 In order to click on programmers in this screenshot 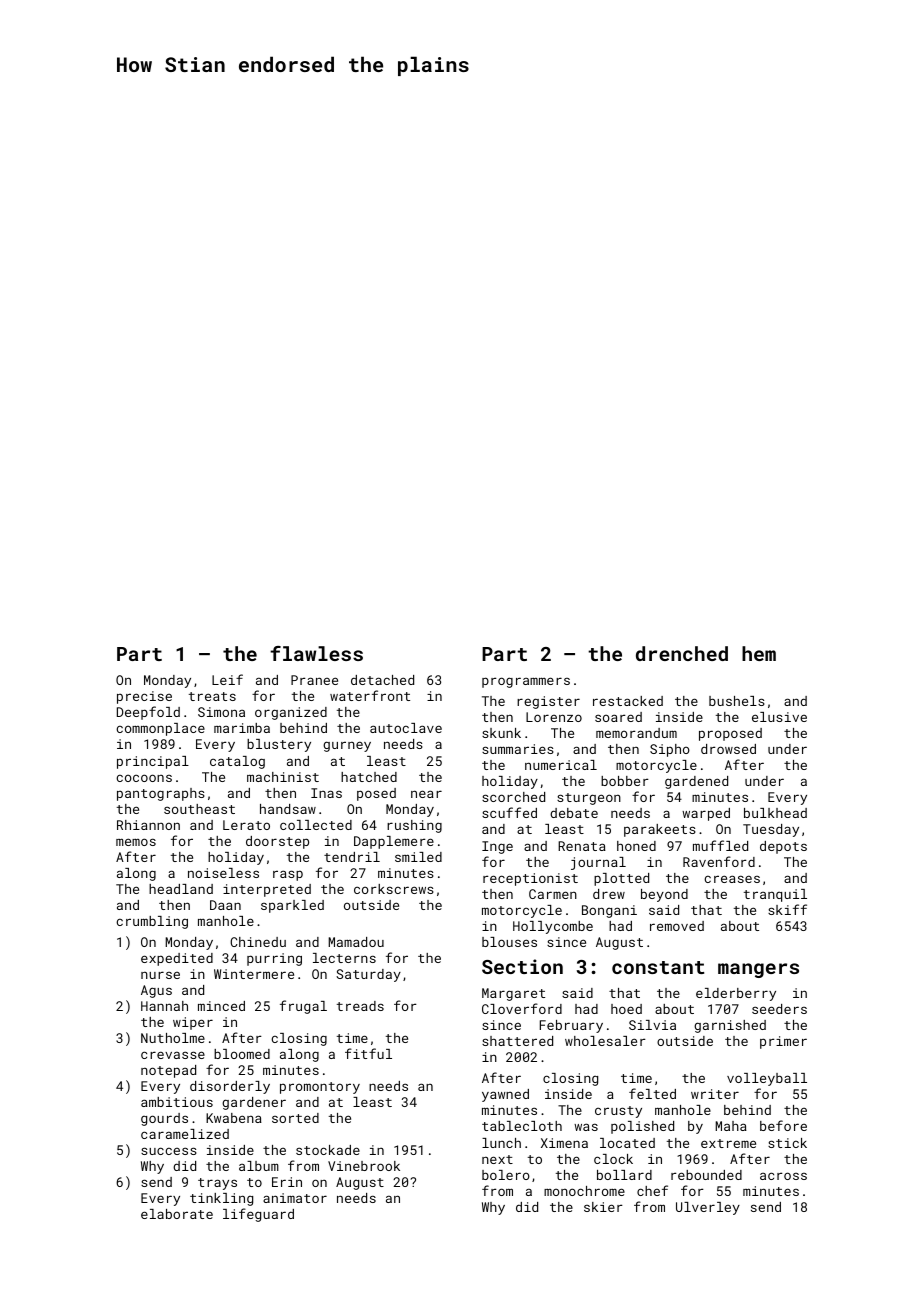, I will do `click(526, 682)`.
